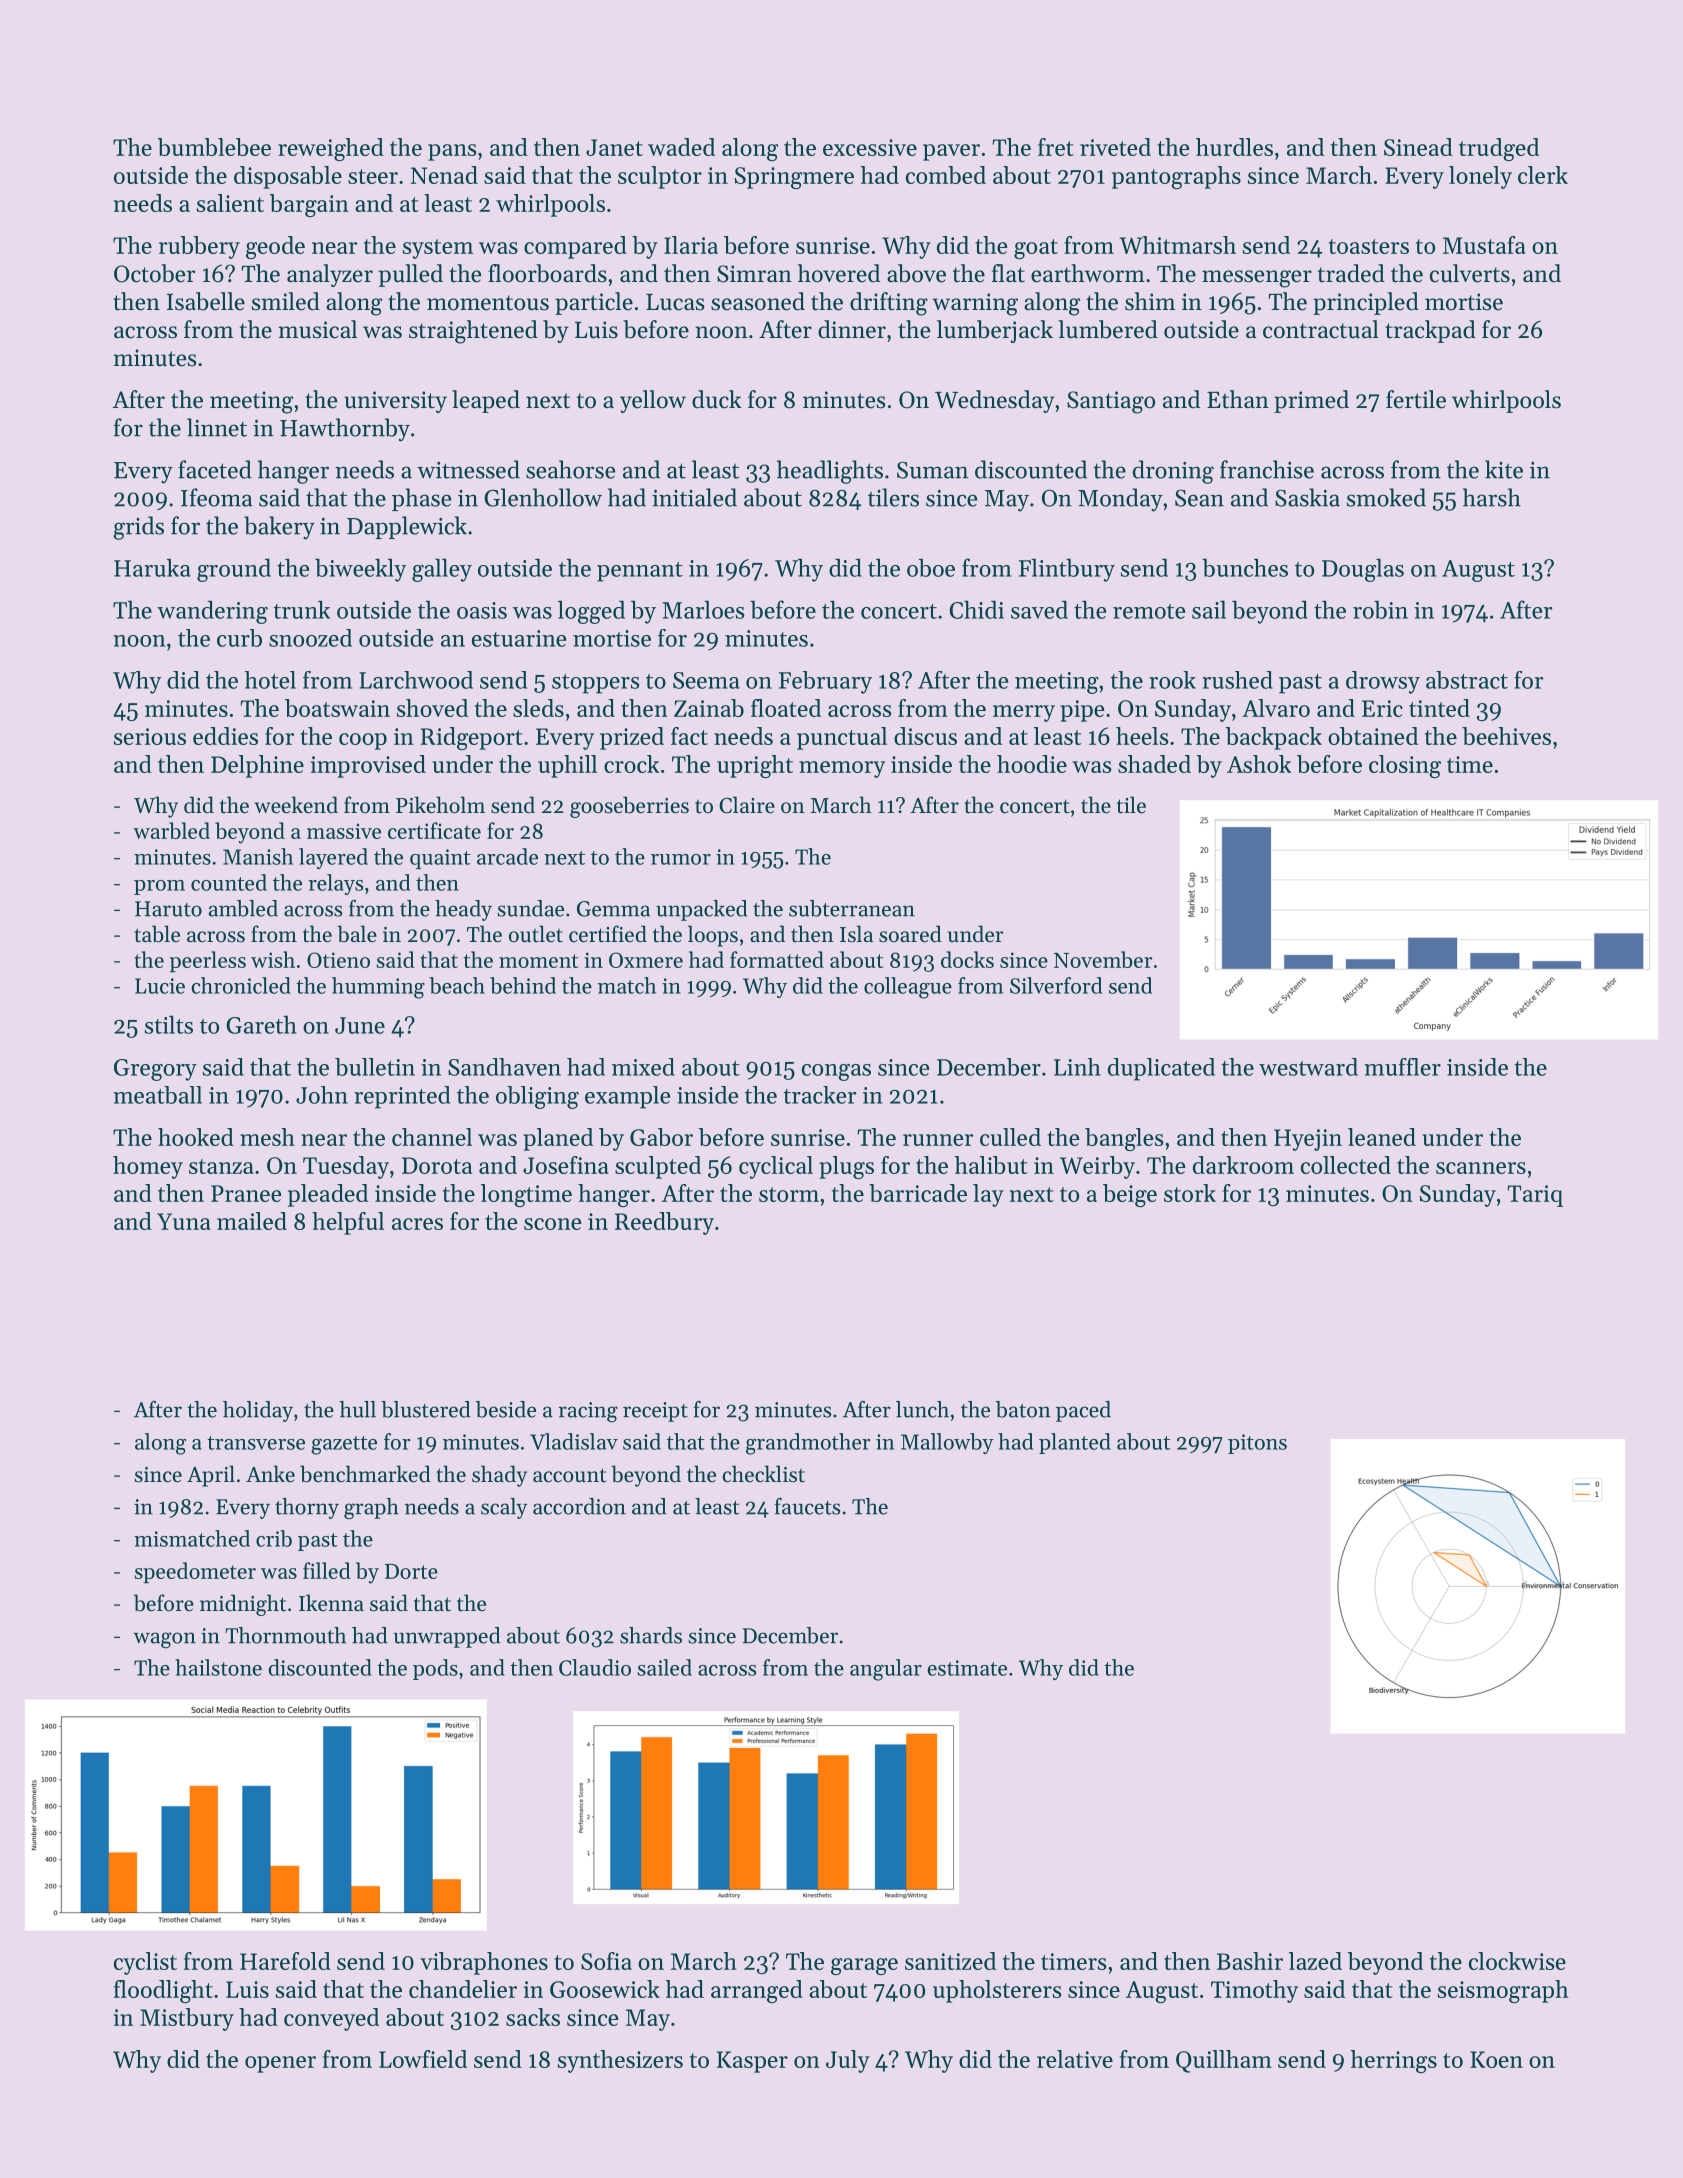  I want to click on Mallowby, so click(947, 1443).
